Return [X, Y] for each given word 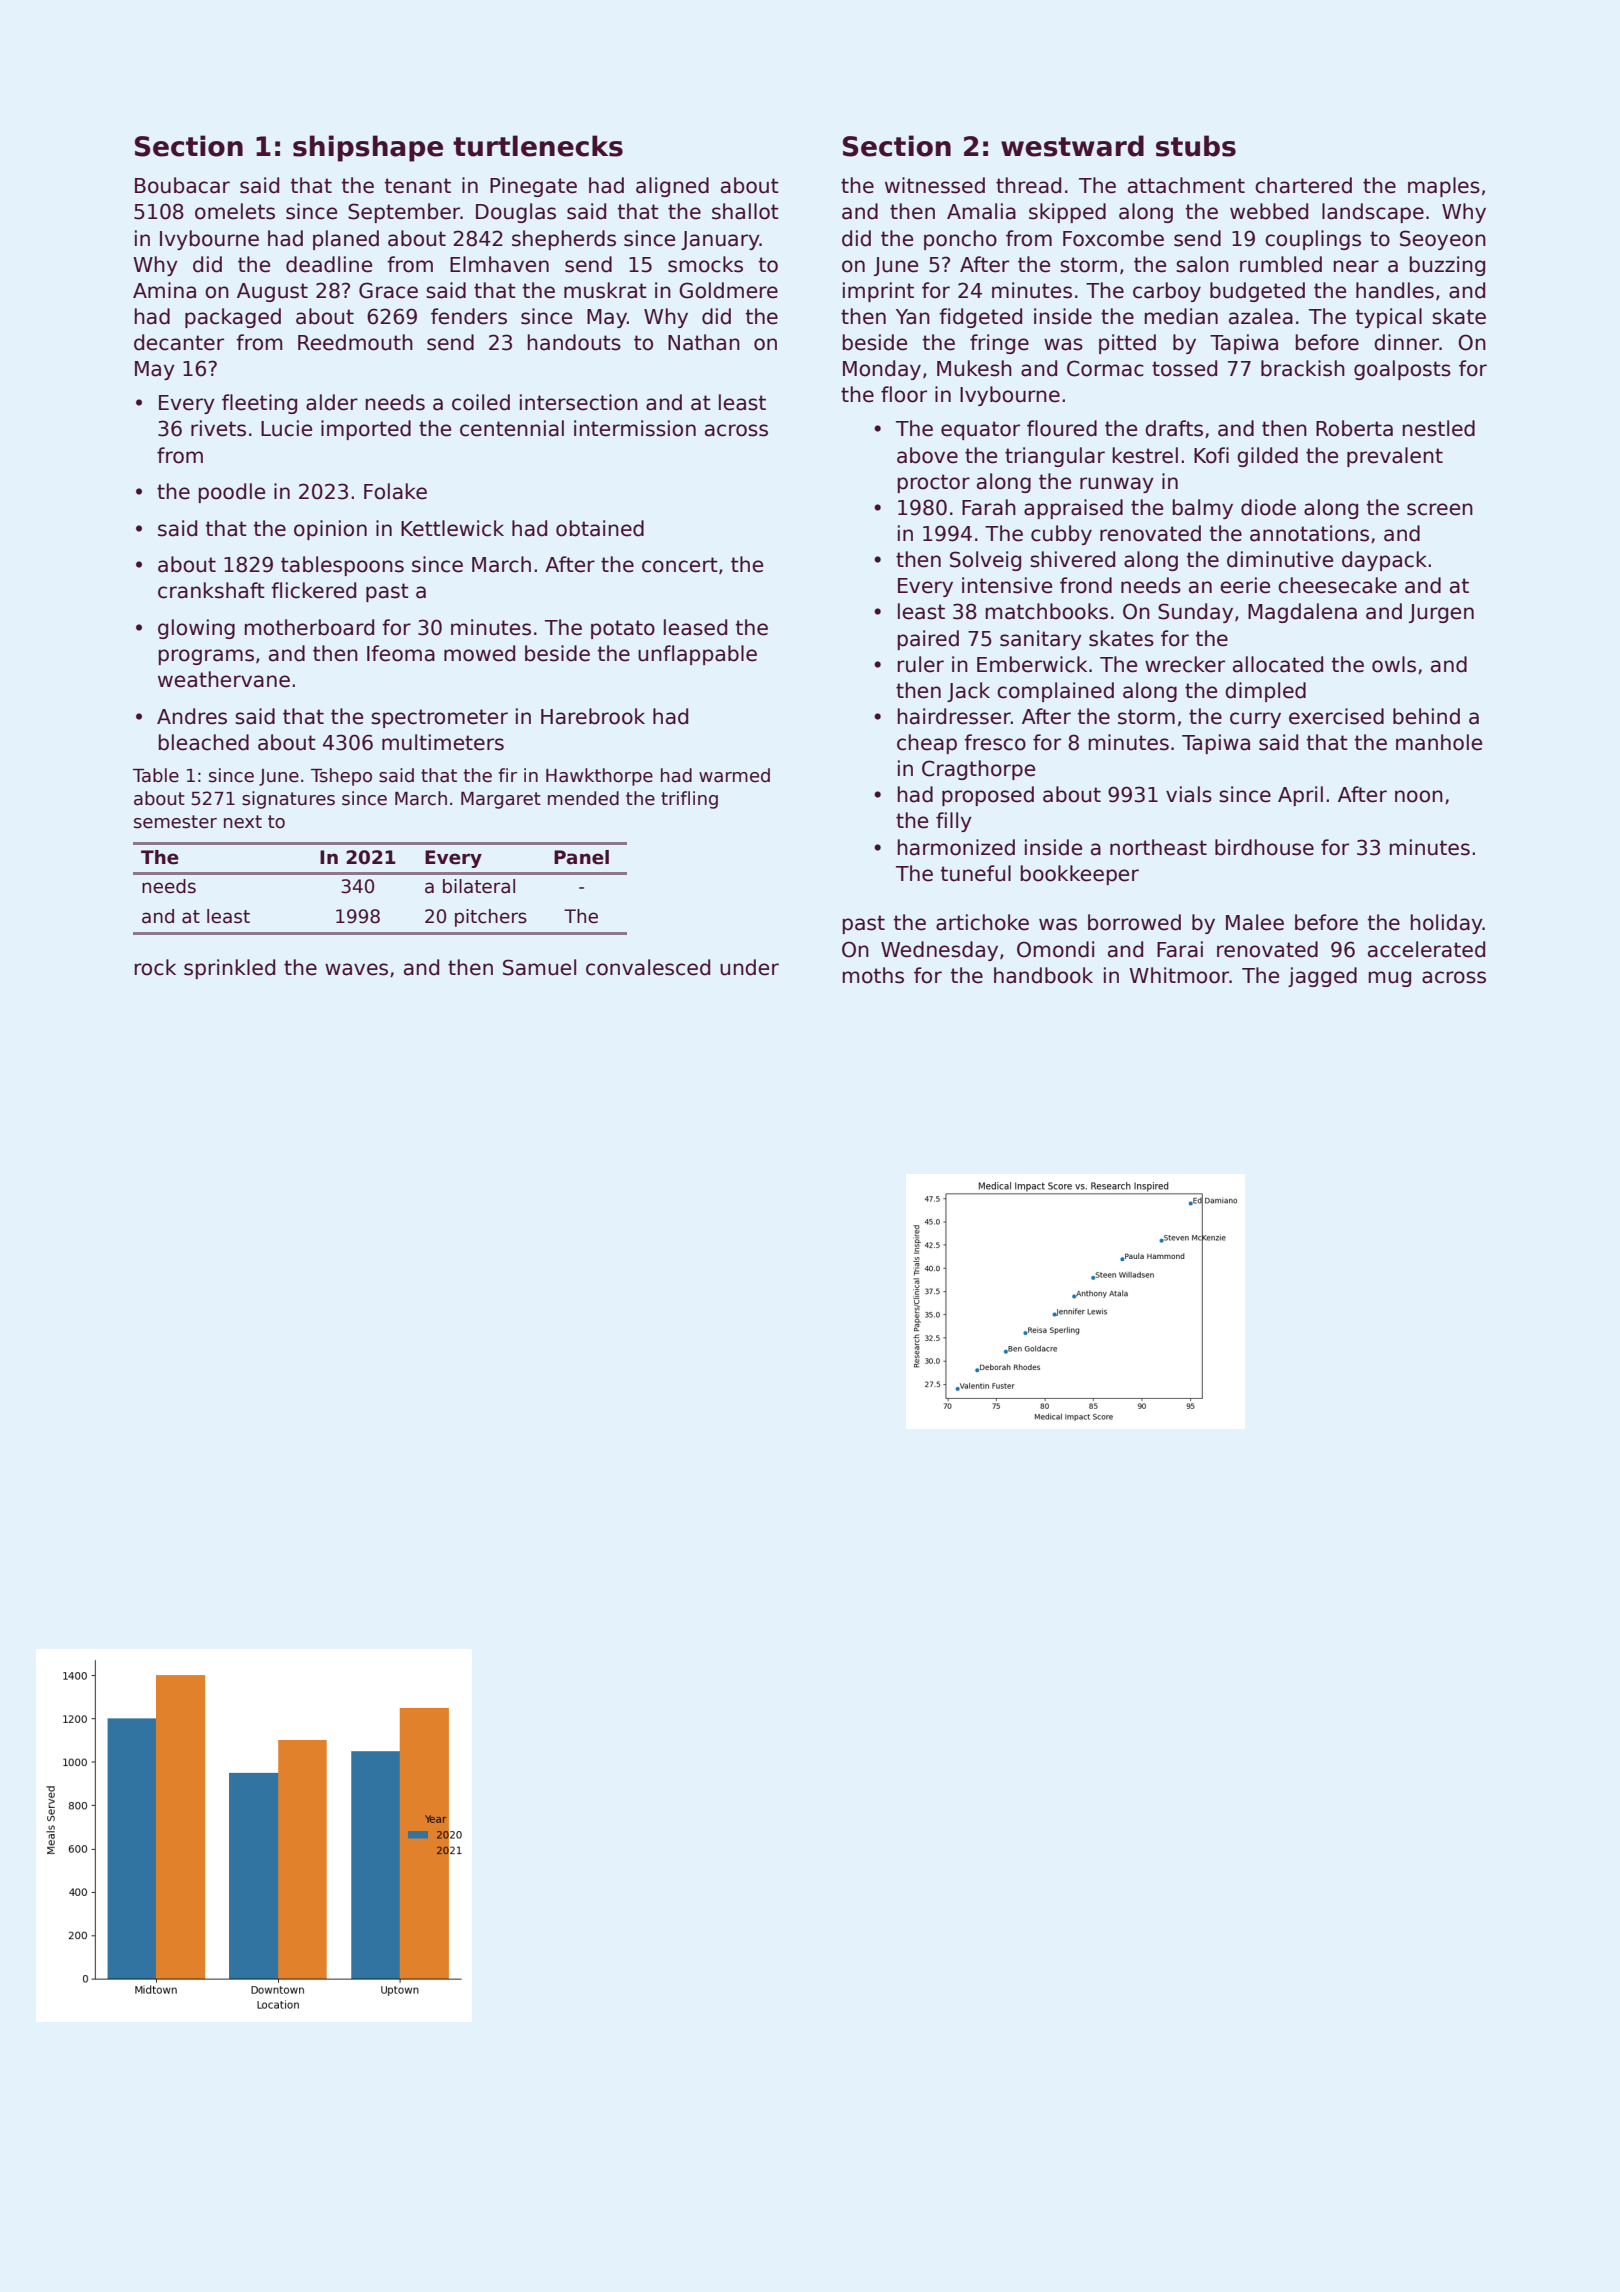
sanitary [1041, 640]
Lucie [286, 428]
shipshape [368, 148]
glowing [196, 629]
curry [1255, 720]
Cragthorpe [978, 770]
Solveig [985, 561]
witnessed [935, 185]
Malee [1255, 922]
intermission [635, 428]
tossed [1184, 368]
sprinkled [229, 969]
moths [873, 975]
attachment [1186, 185]
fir [507, 775]
